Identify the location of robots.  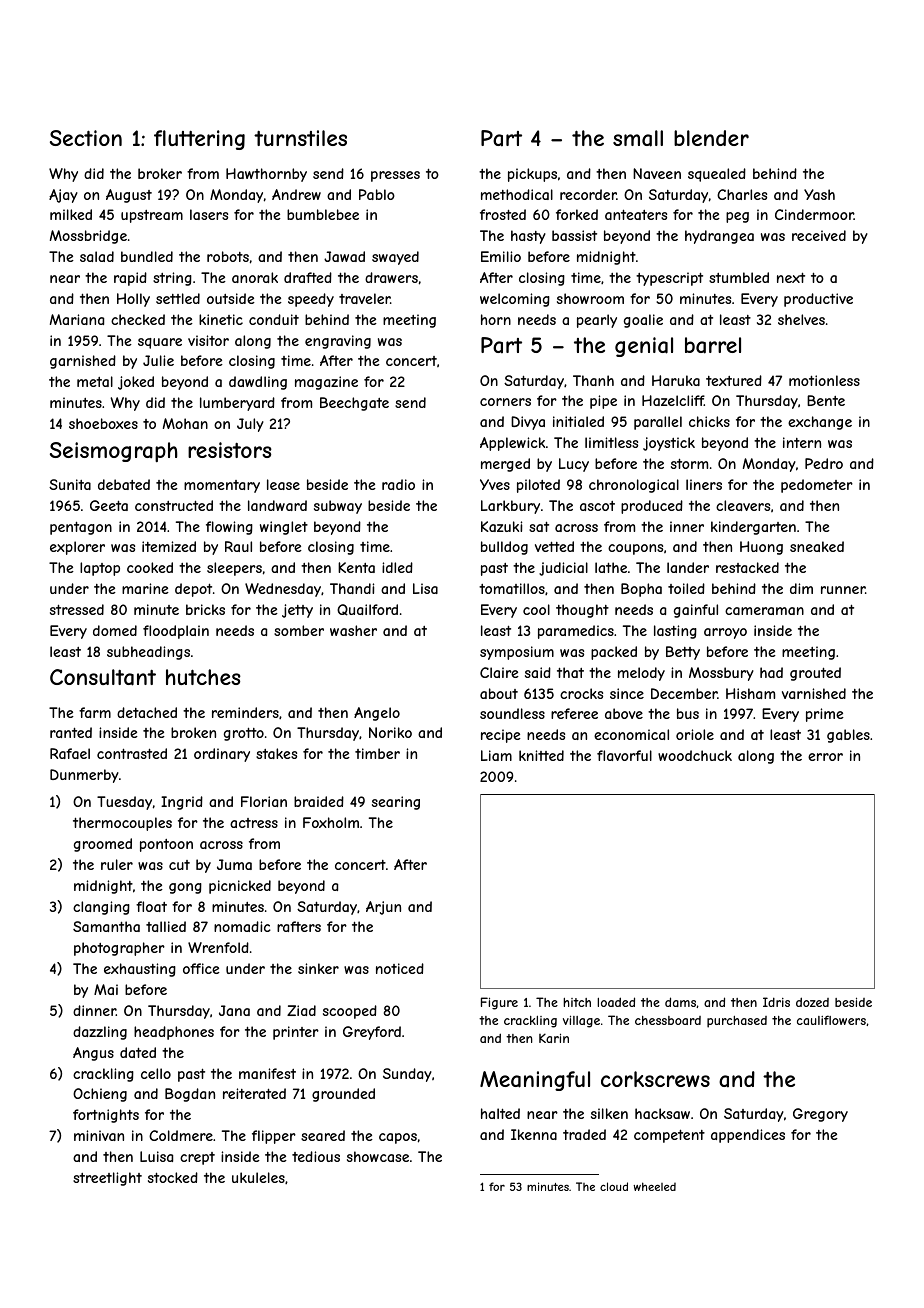
(228, 256).
